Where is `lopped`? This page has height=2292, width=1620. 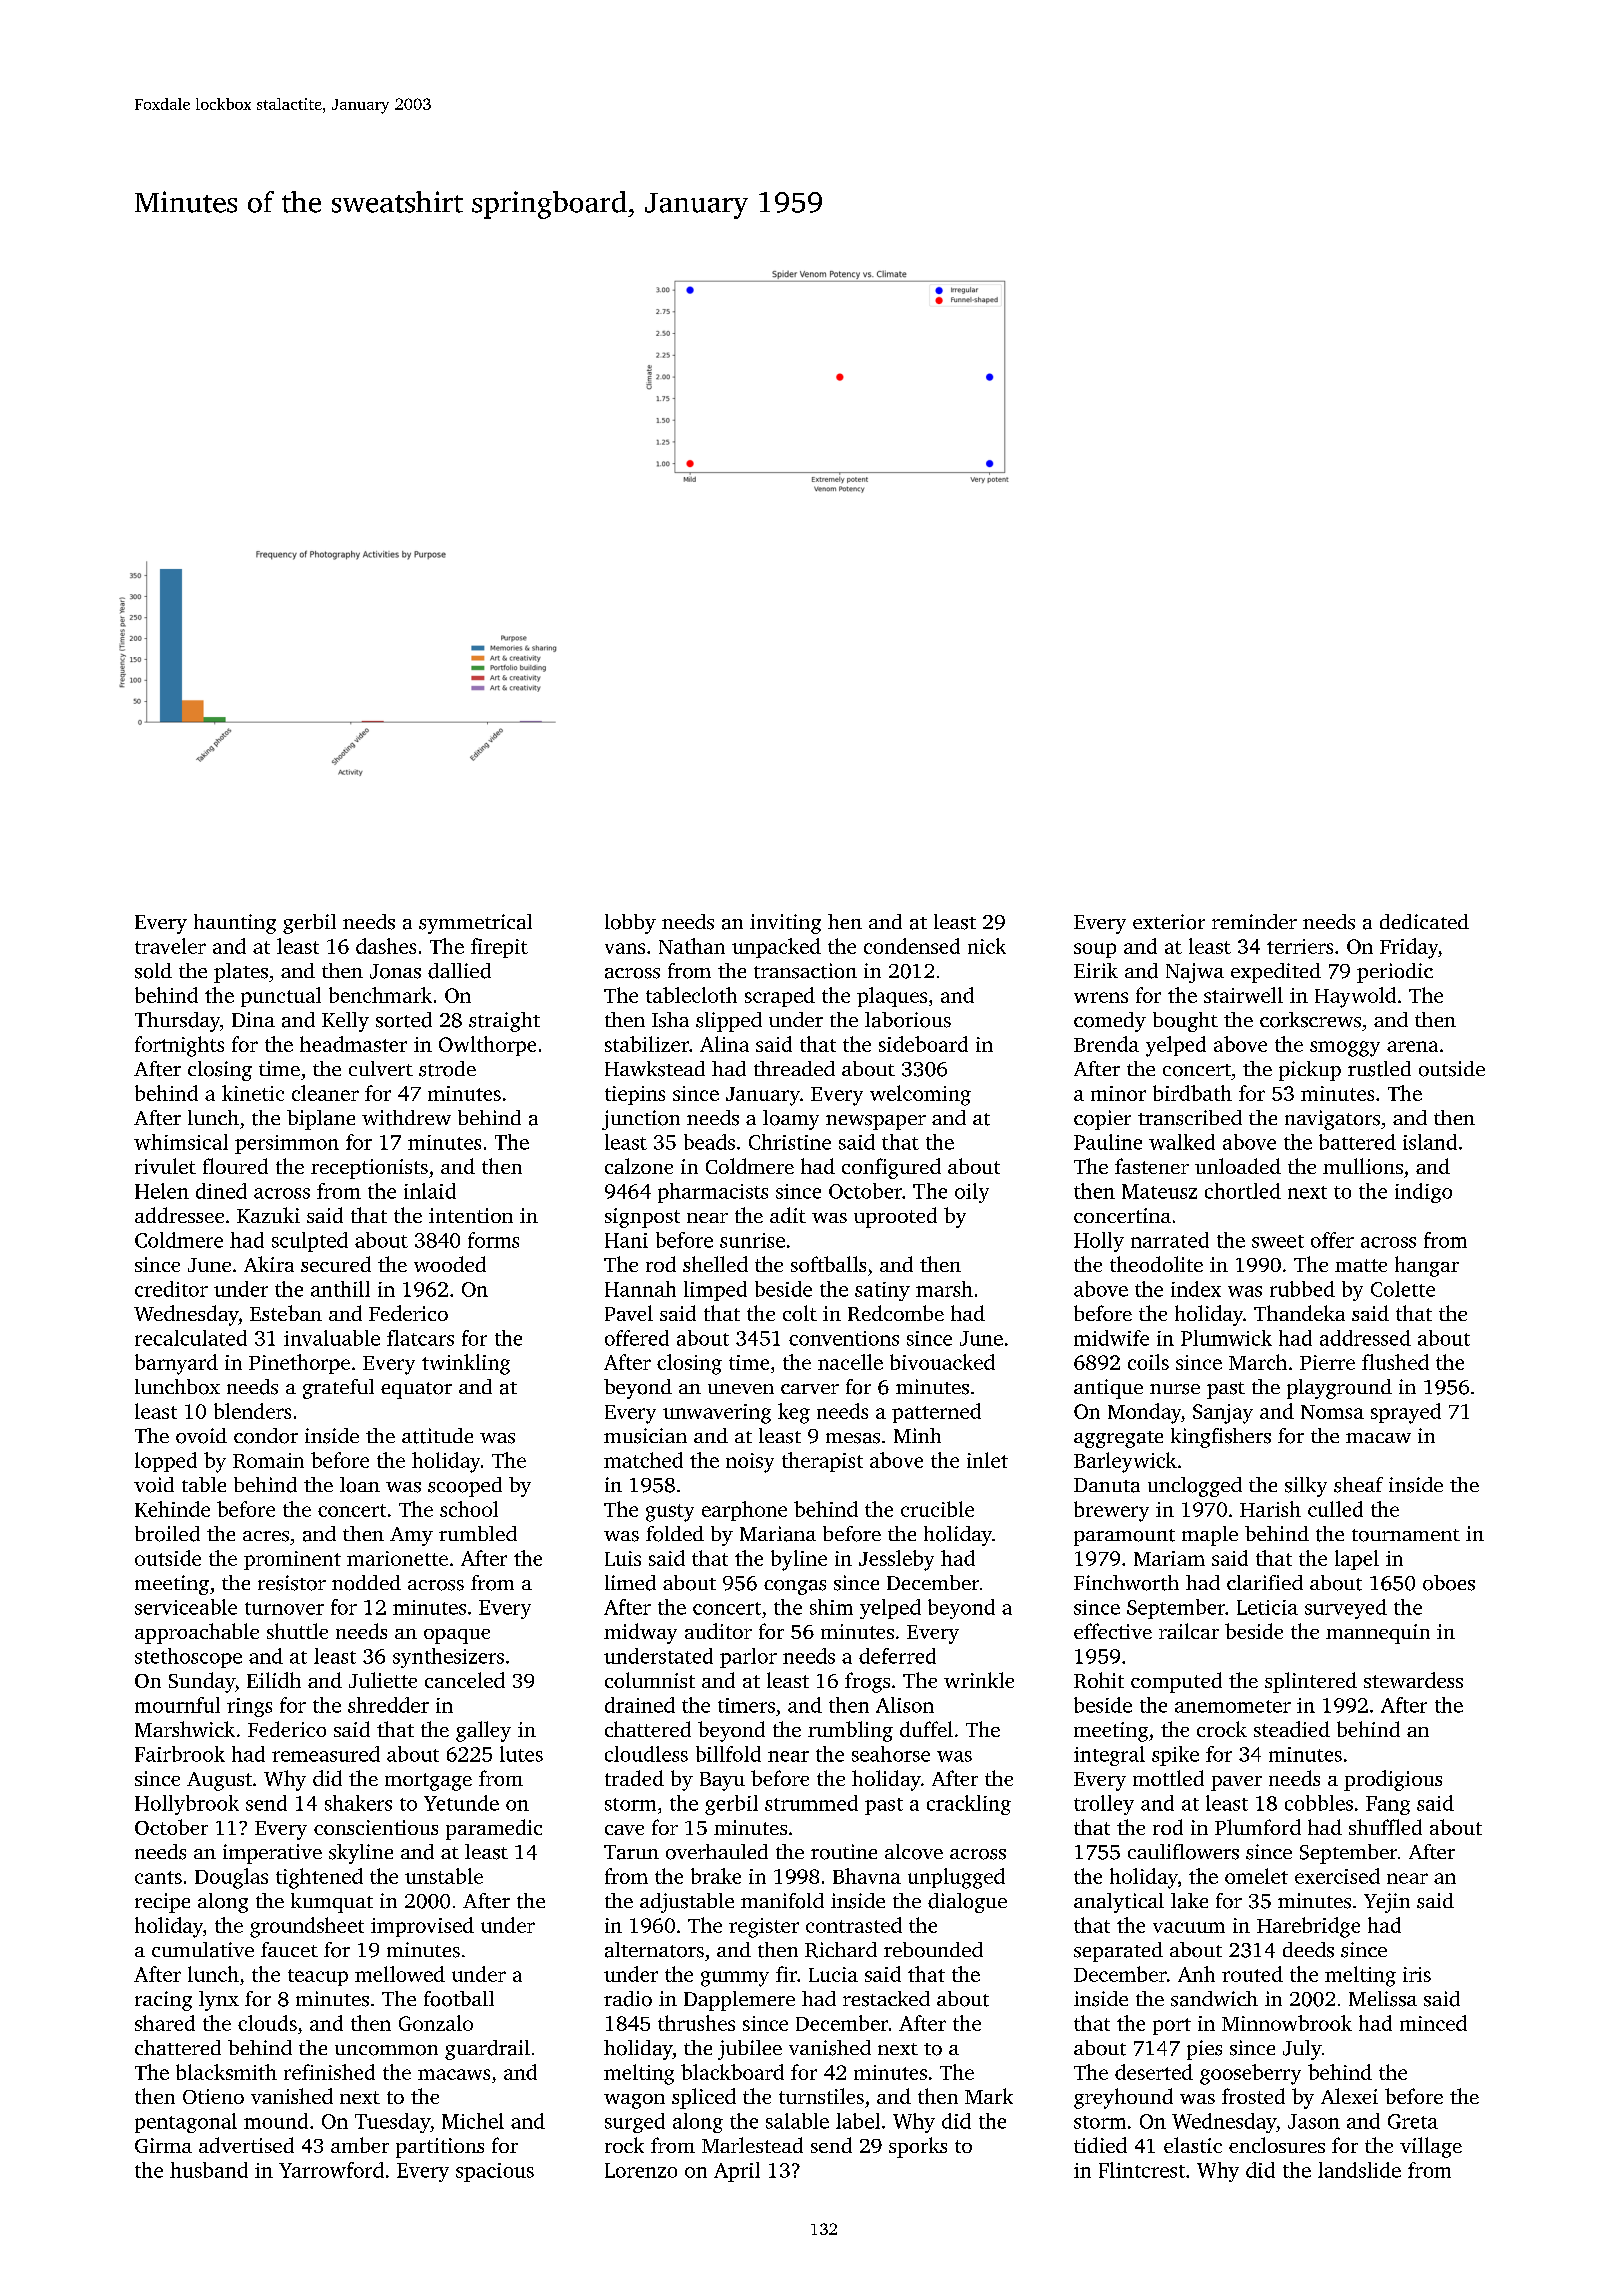 lopped is located at coordinates (166, 1462).
